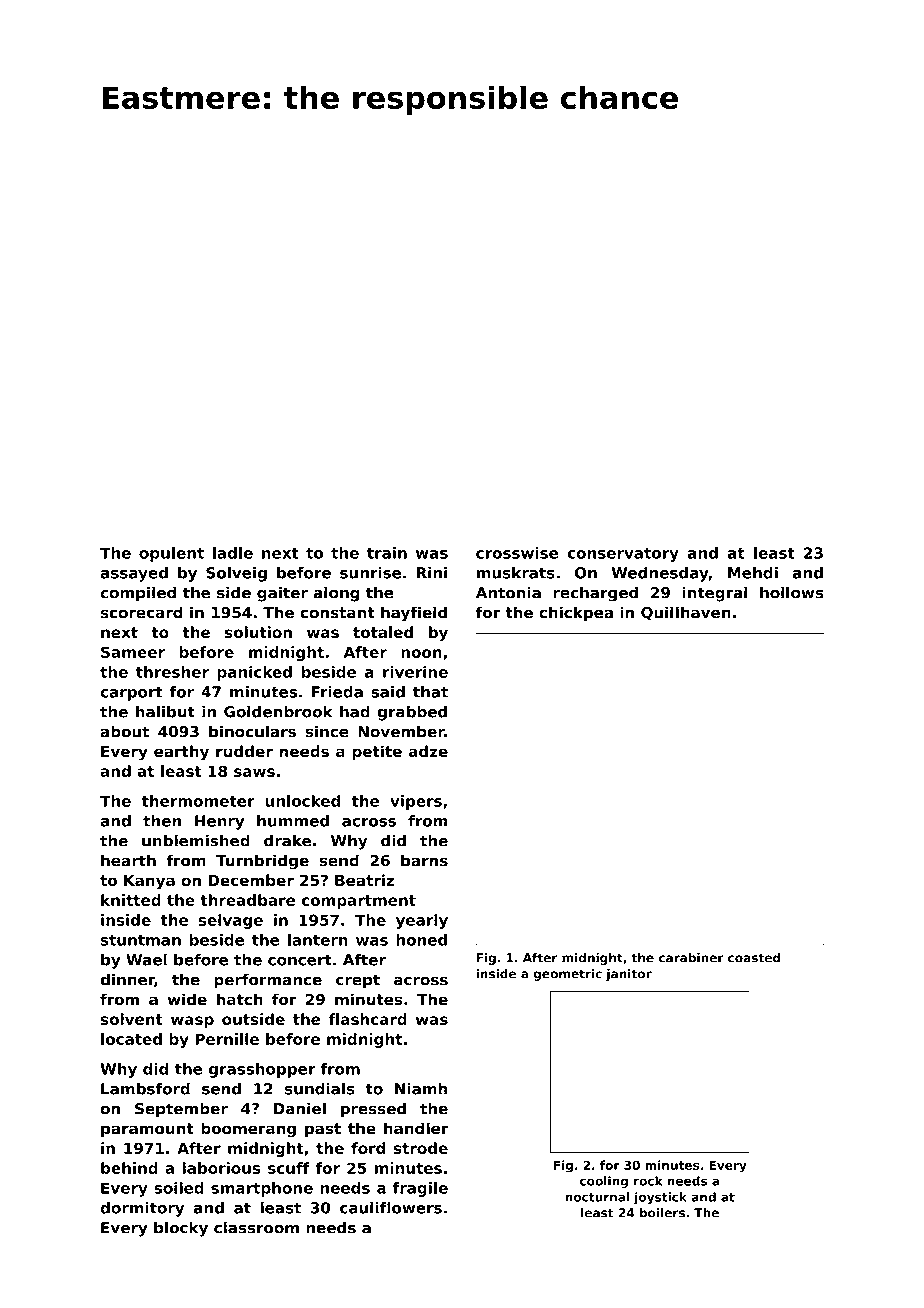 This document has height=1308, width=924. What do you see at coordinates (424, 860) in the document?
I see `barns` at bounding box center [424, 860].
